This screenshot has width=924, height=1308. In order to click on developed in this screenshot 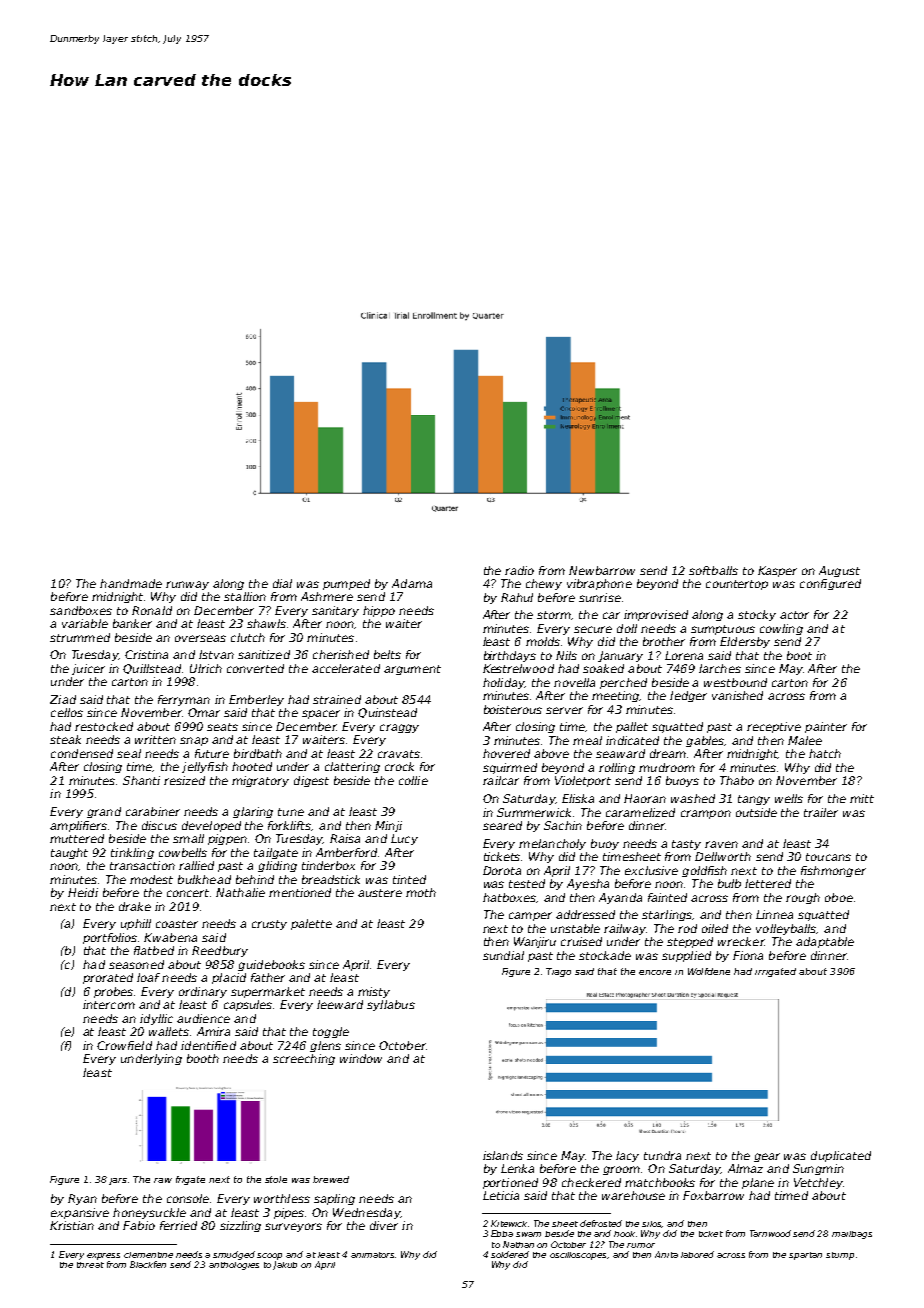, I will do `click(211, 826)`.
